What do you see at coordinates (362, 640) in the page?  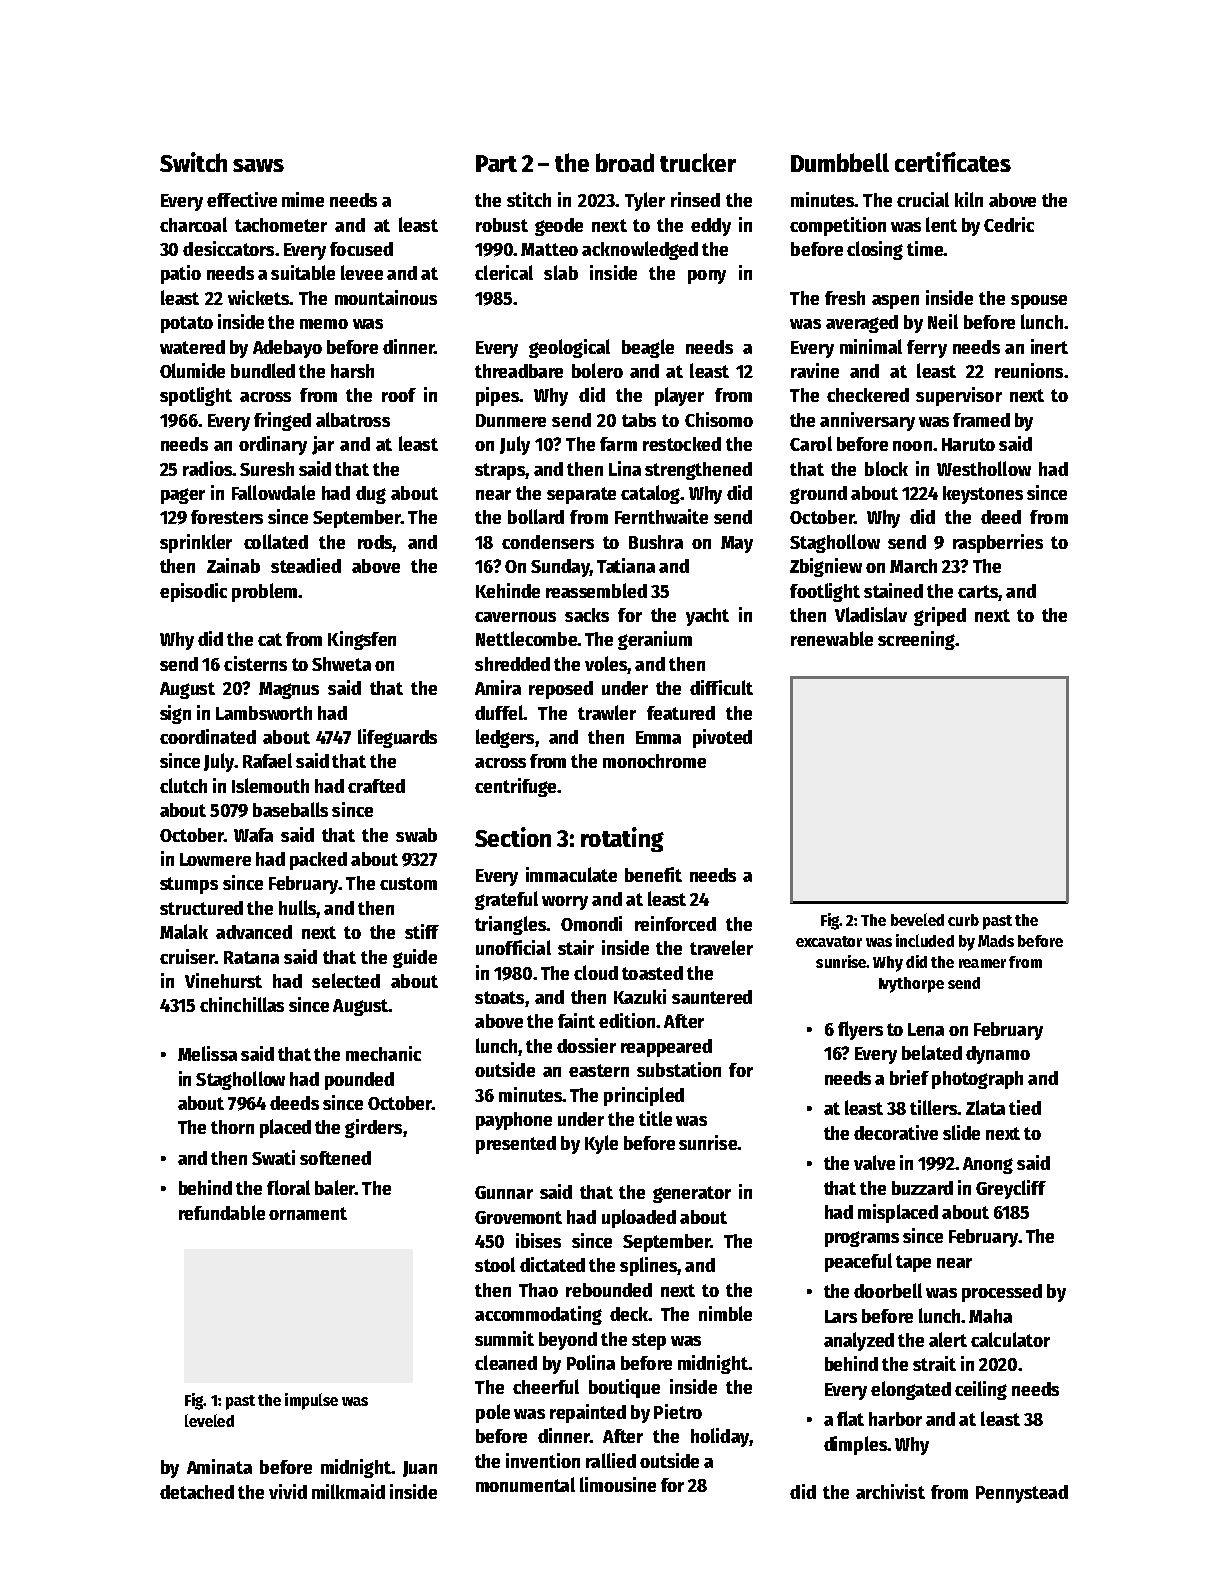 I see `Kingsfen` at bounding box center [362, 640].
